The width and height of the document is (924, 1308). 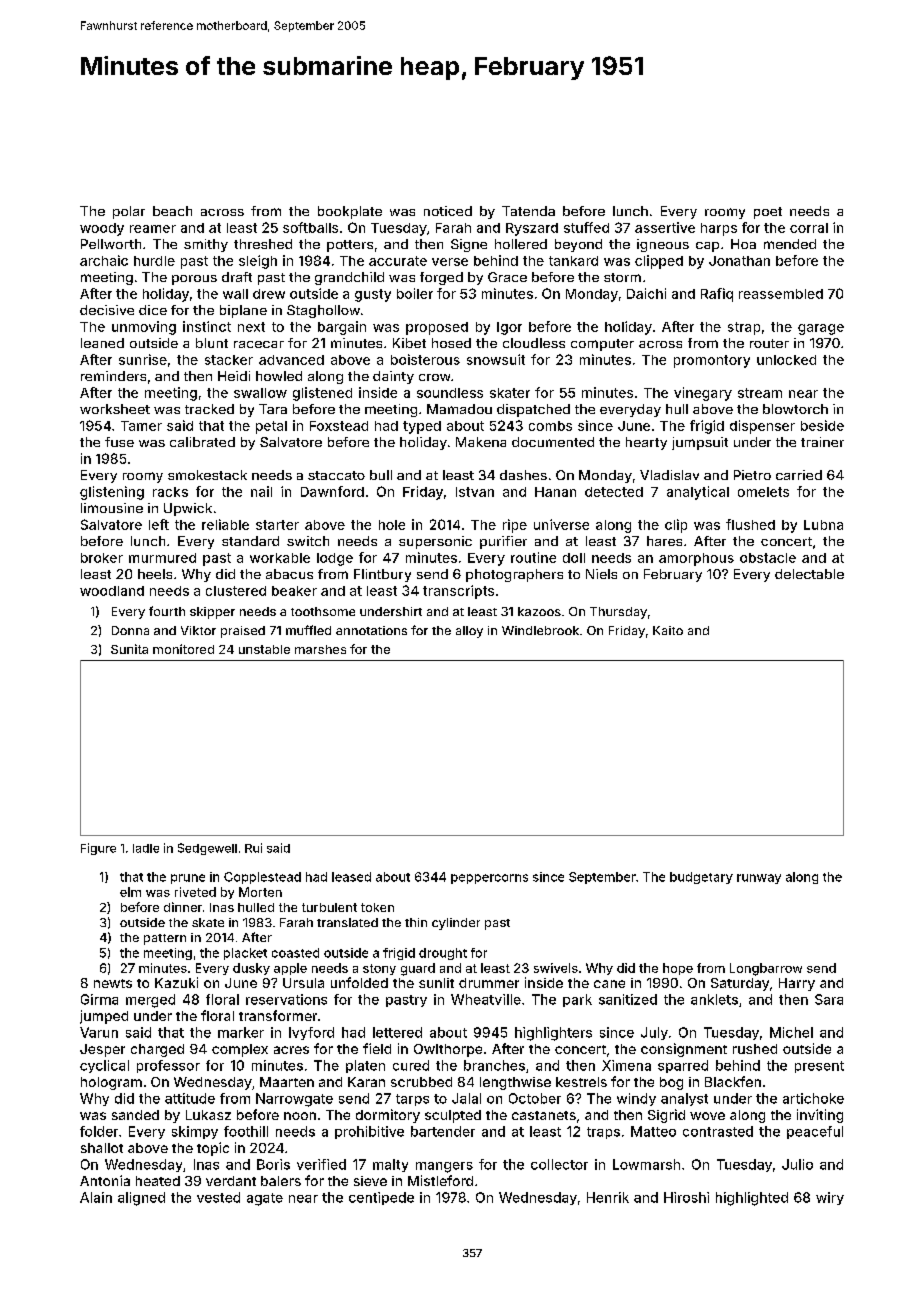 I want to click on ladle, so click(x=146, y=848).
